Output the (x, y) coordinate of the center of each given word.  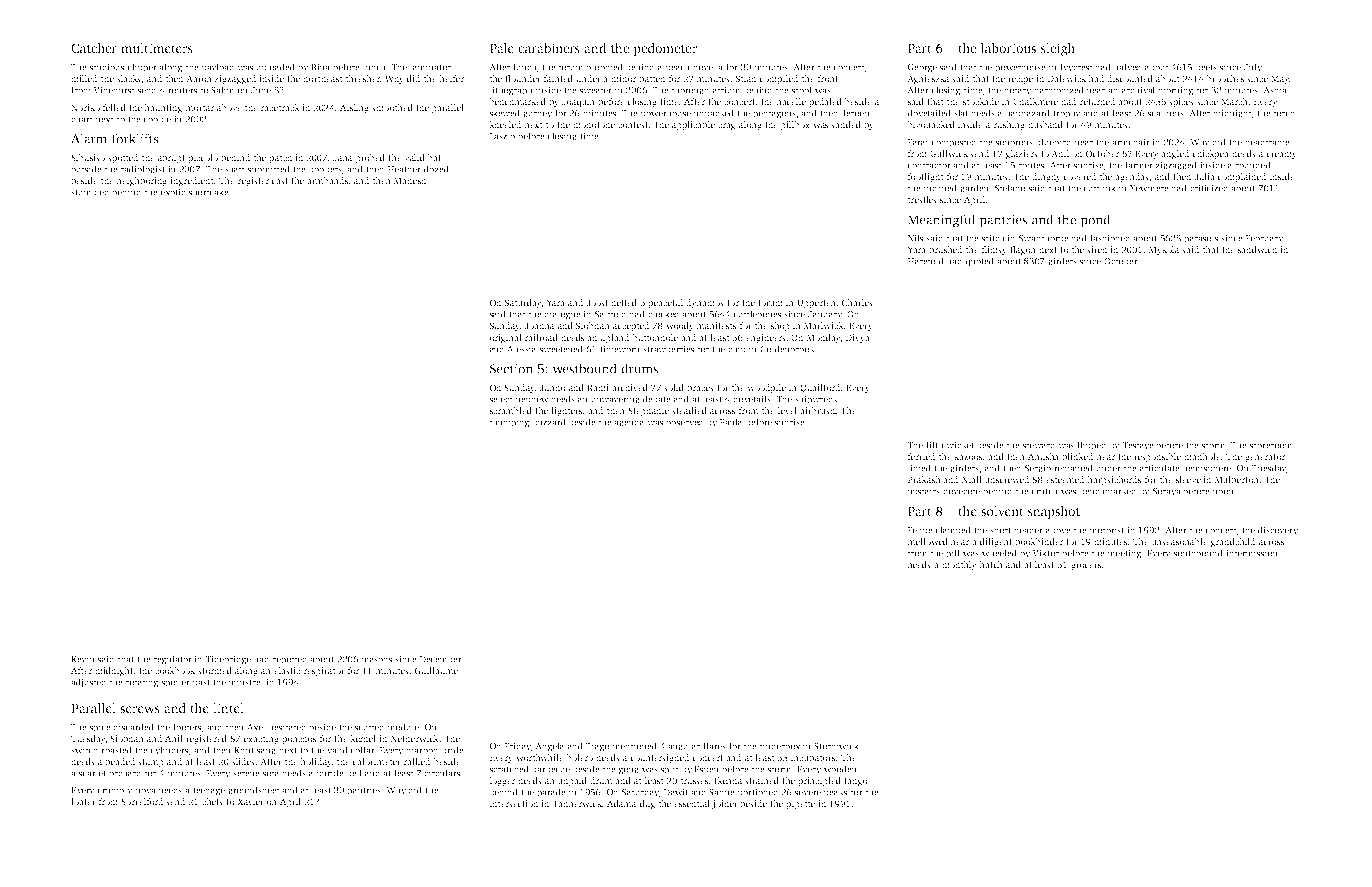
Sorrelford (142, 801)
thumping (510, 423)
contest (633, 125)
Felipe (920, 531)
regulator (172, 660)
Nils (915, 238)
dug (648, 804)
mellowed (927, 541)
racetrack (280, 107)
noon (1223, 492)
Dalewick (1067, 78)
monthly (959, 565)
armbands (327, 180)
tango (856, 782)
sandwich (1258, 249)
